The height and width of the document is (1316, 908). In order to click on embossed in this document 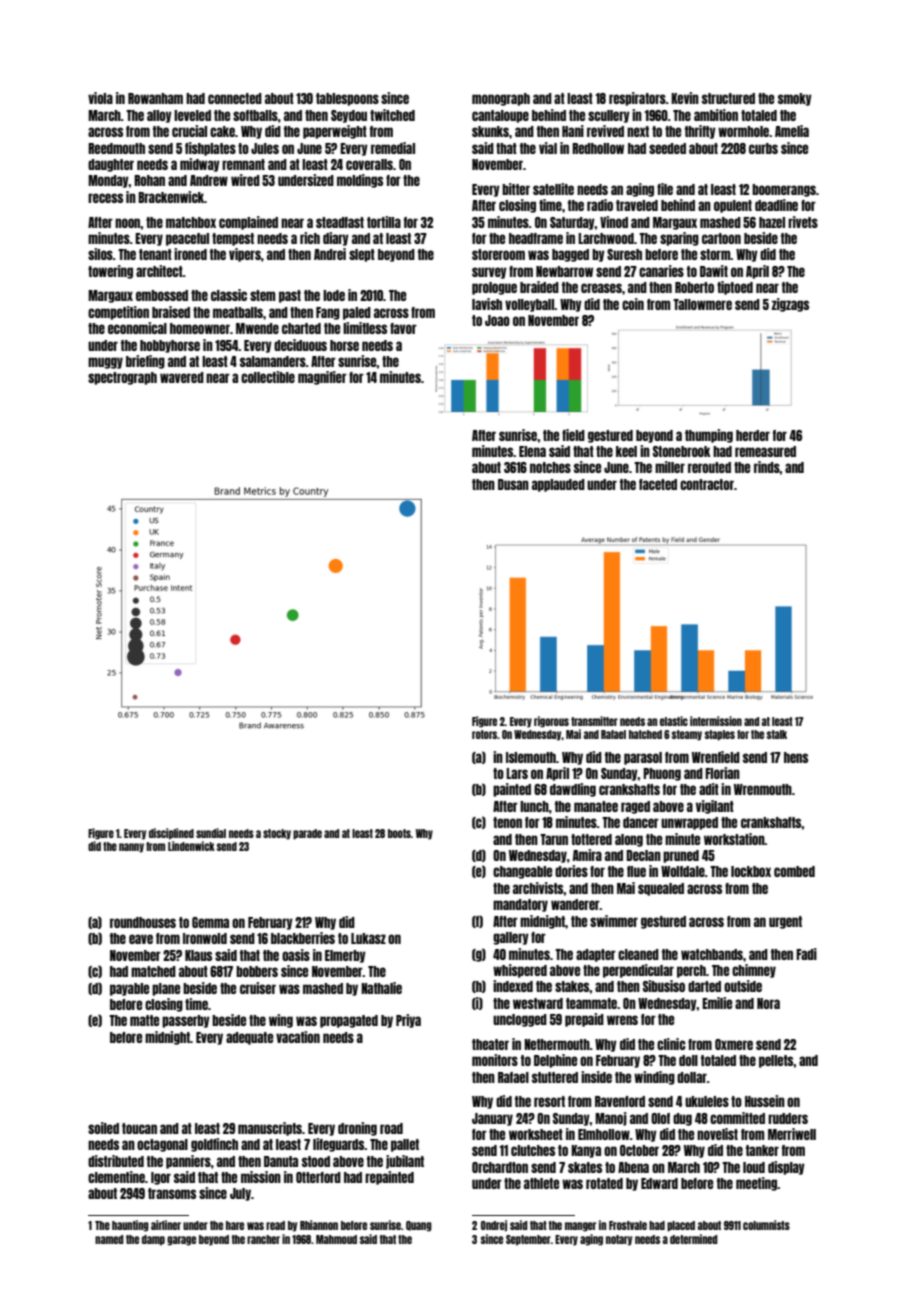, I will do `click(162, 295)`.
